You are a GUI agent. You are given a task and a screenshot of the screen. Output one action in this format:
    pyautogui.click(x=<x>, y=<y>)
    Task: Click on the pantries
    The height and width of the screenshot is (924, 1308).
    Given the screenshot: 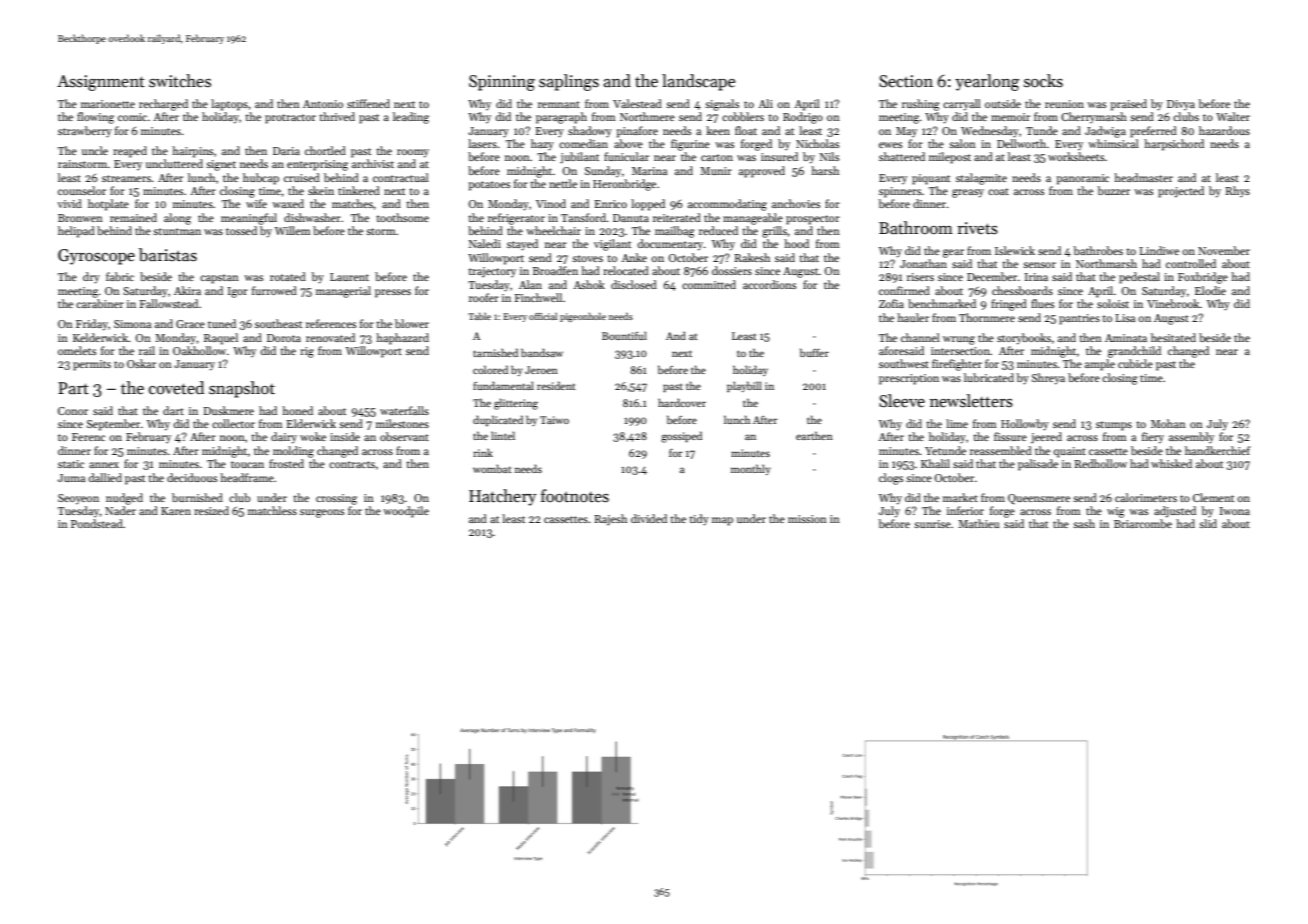 What is the action you would take?
    pyautogui.click(x=1079, y=319)
